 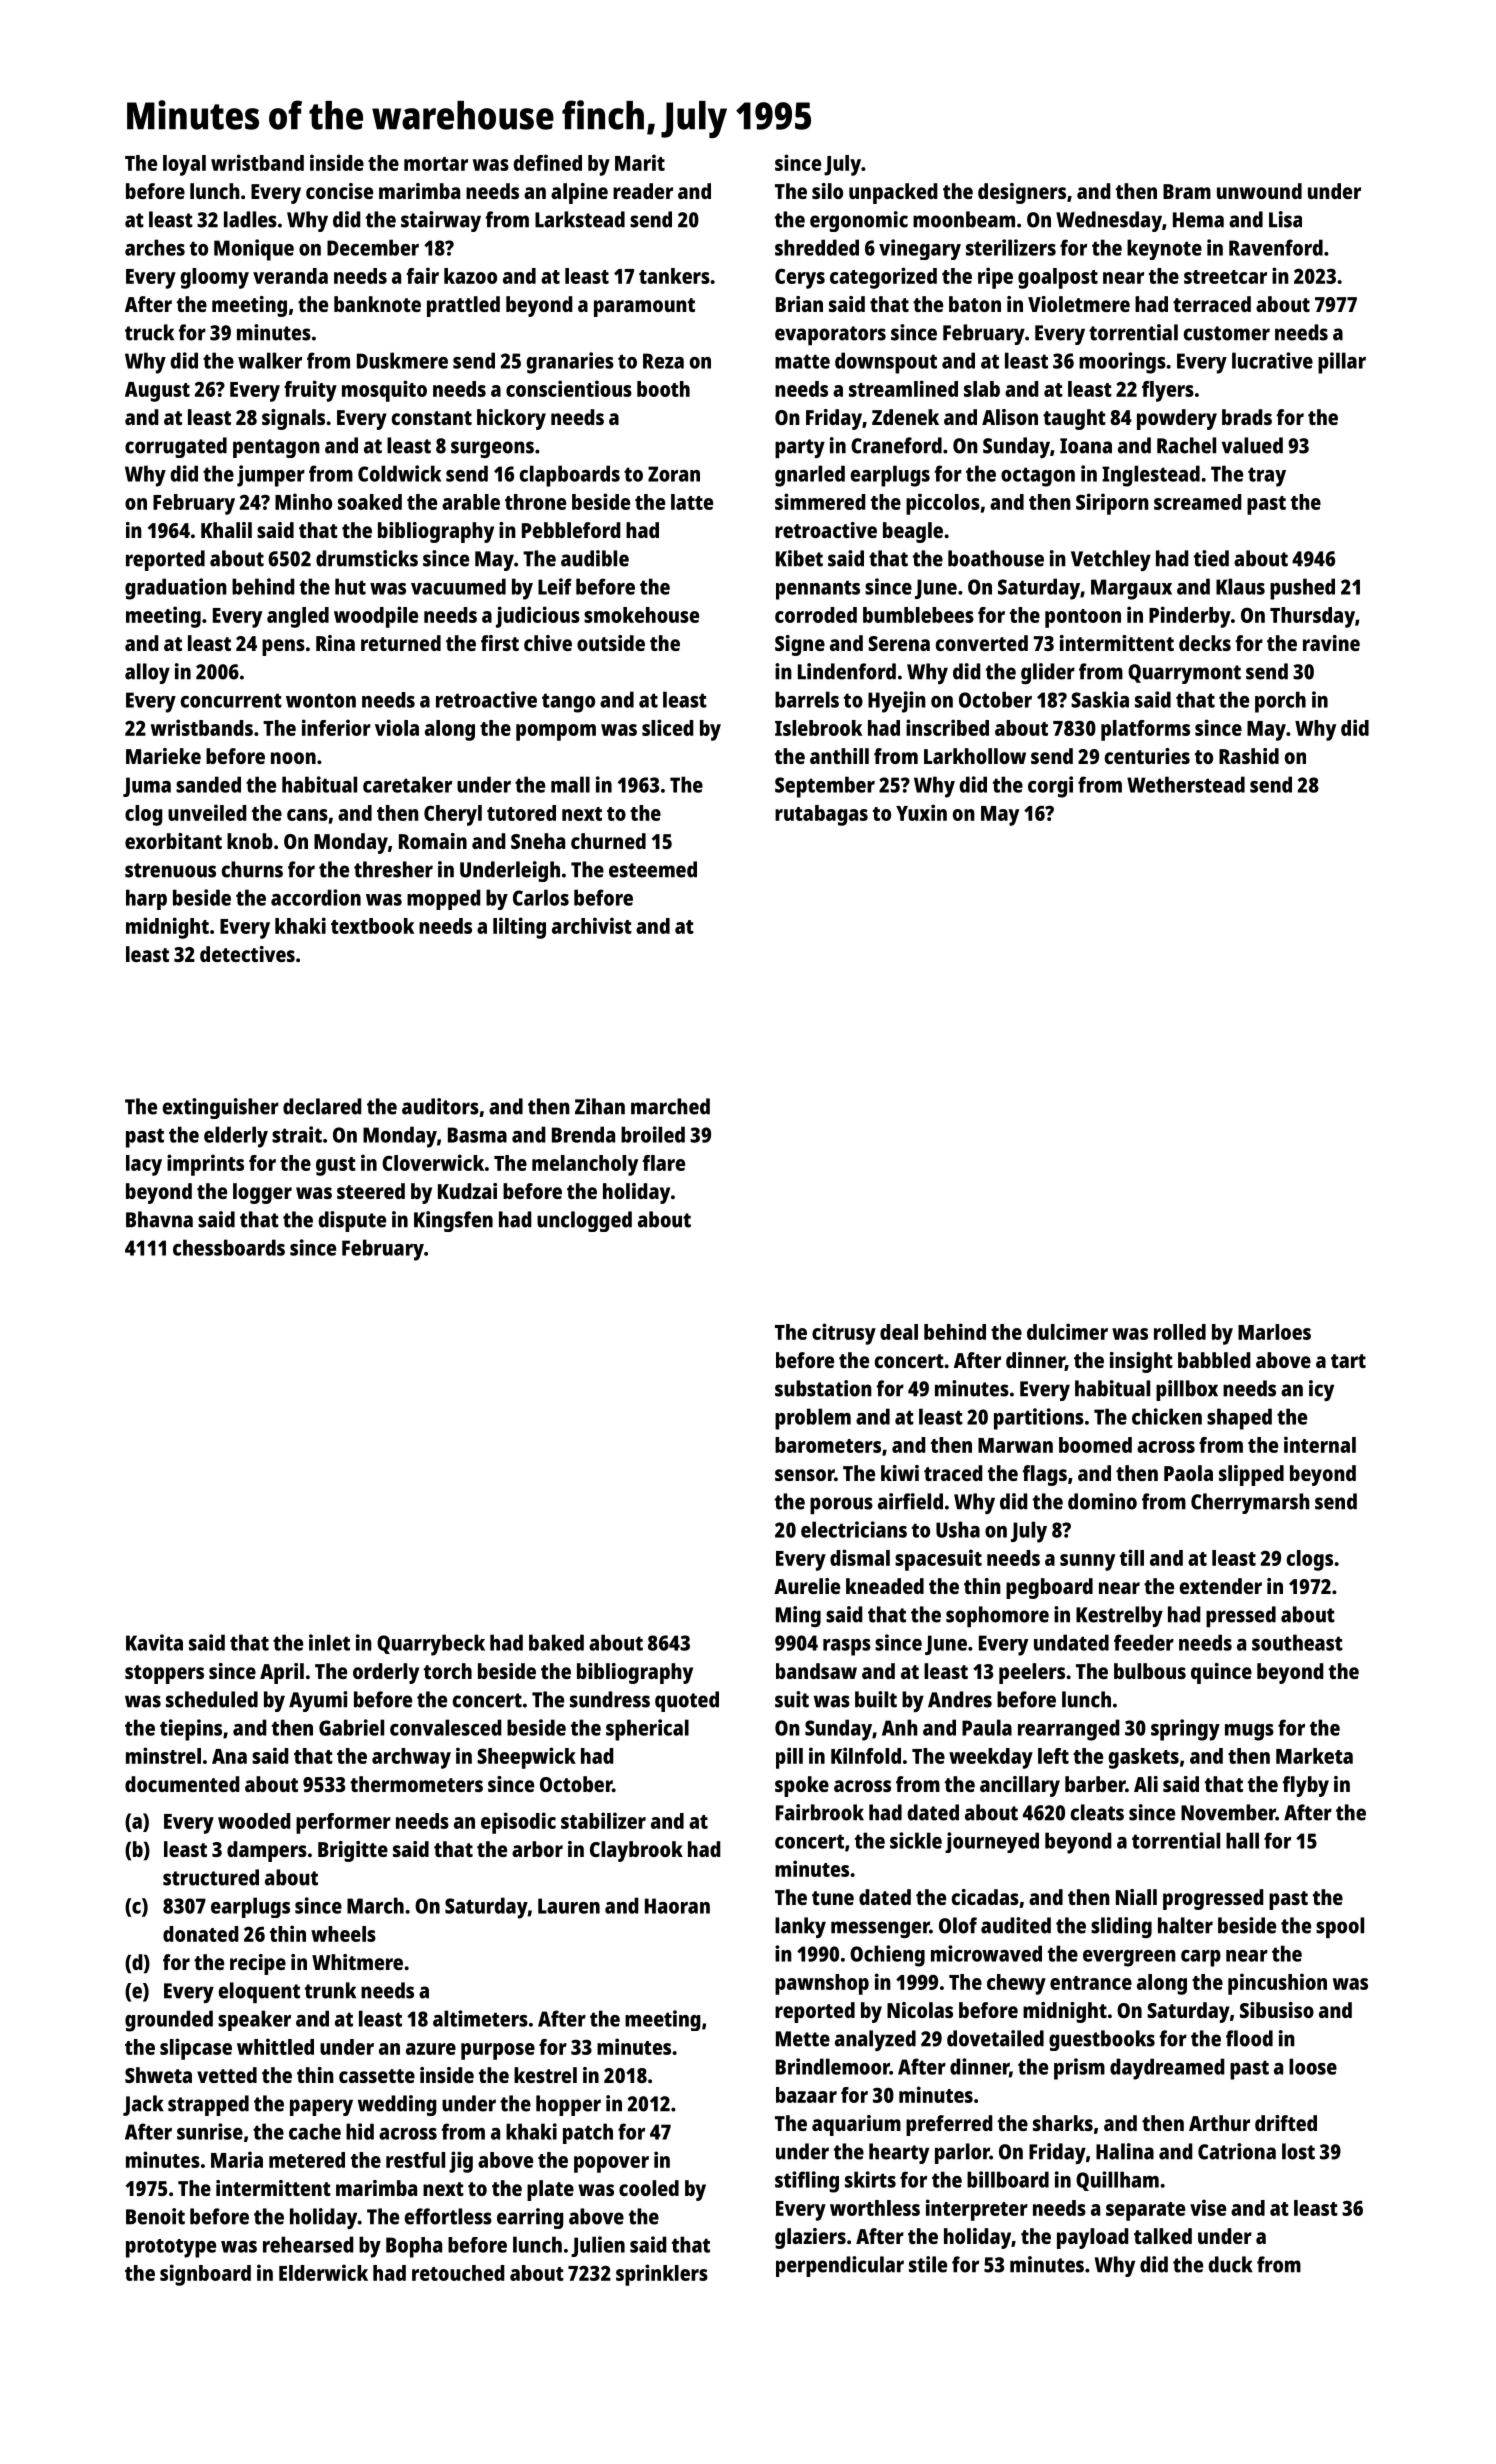 What do you see at coordinates (920, 2010) in the screenshot?
I see `Nicolas` at bounding box center [920, 2010].
